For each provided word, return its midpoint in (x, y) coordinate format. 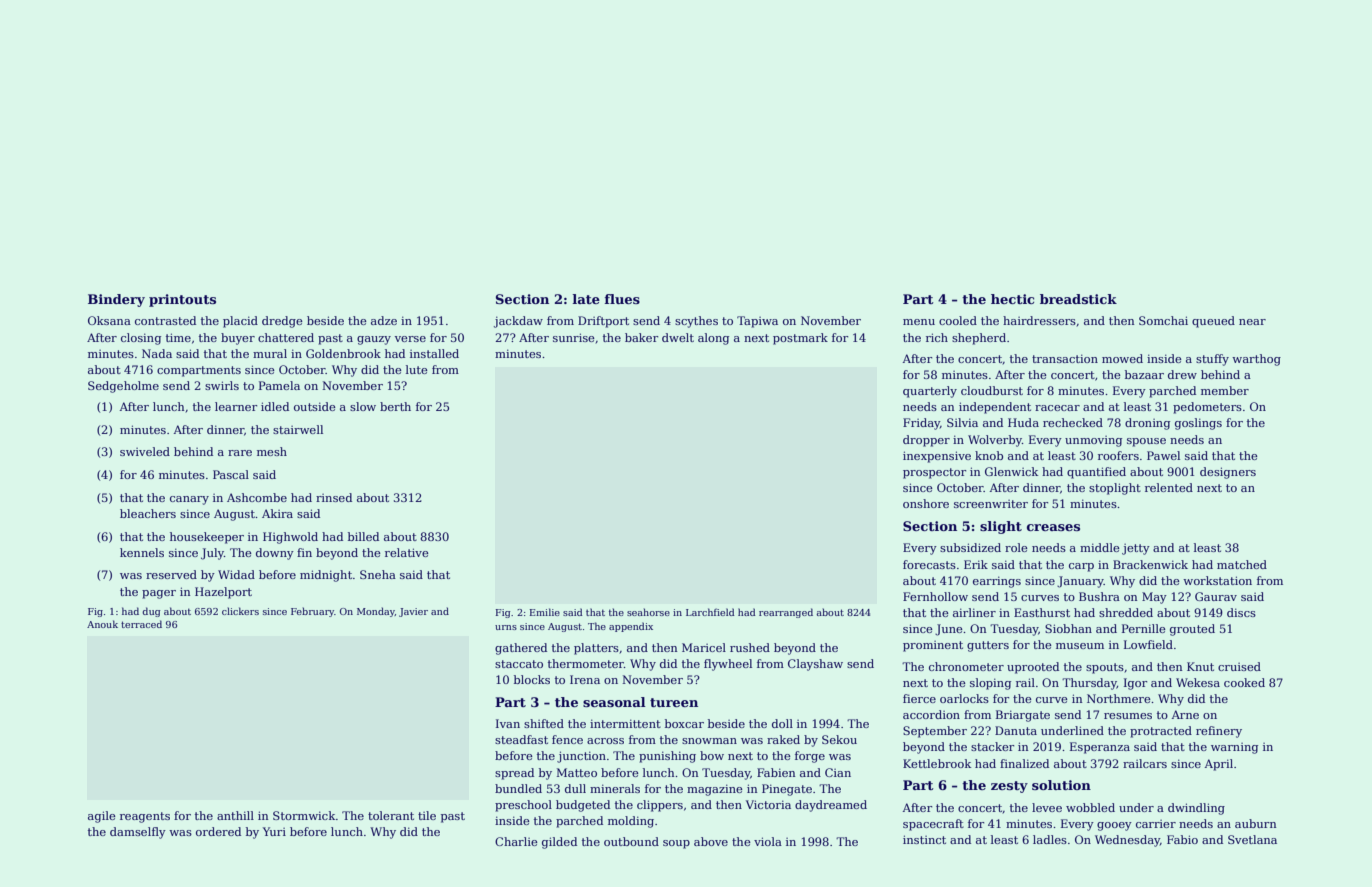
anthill (235, 815)
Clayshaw (815, 665)
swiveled (145, 451)
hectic (1012, 299)
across (605, 741)
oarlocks (964, 698)
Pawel (1163, 455)
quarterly (930, 392)
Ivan (508, 723)
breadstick (1078, 299)
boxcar (684, 723)
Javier (413, 612)
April (1218, 765)
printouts (182, 300)
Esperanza (1100, 748)
